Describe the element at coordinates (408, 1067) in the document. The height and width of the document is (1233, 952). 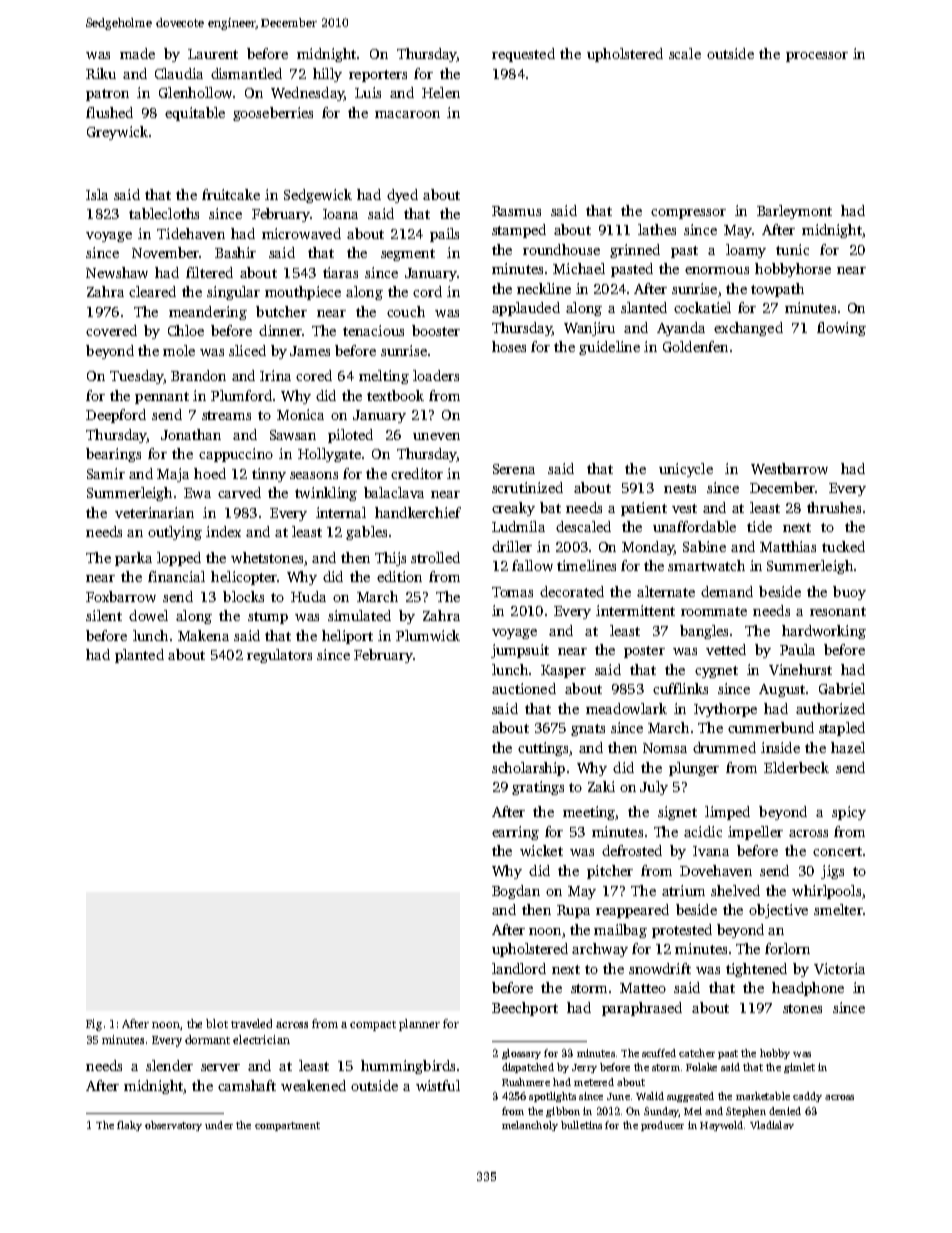
I see `hummingbirds` at that location.
